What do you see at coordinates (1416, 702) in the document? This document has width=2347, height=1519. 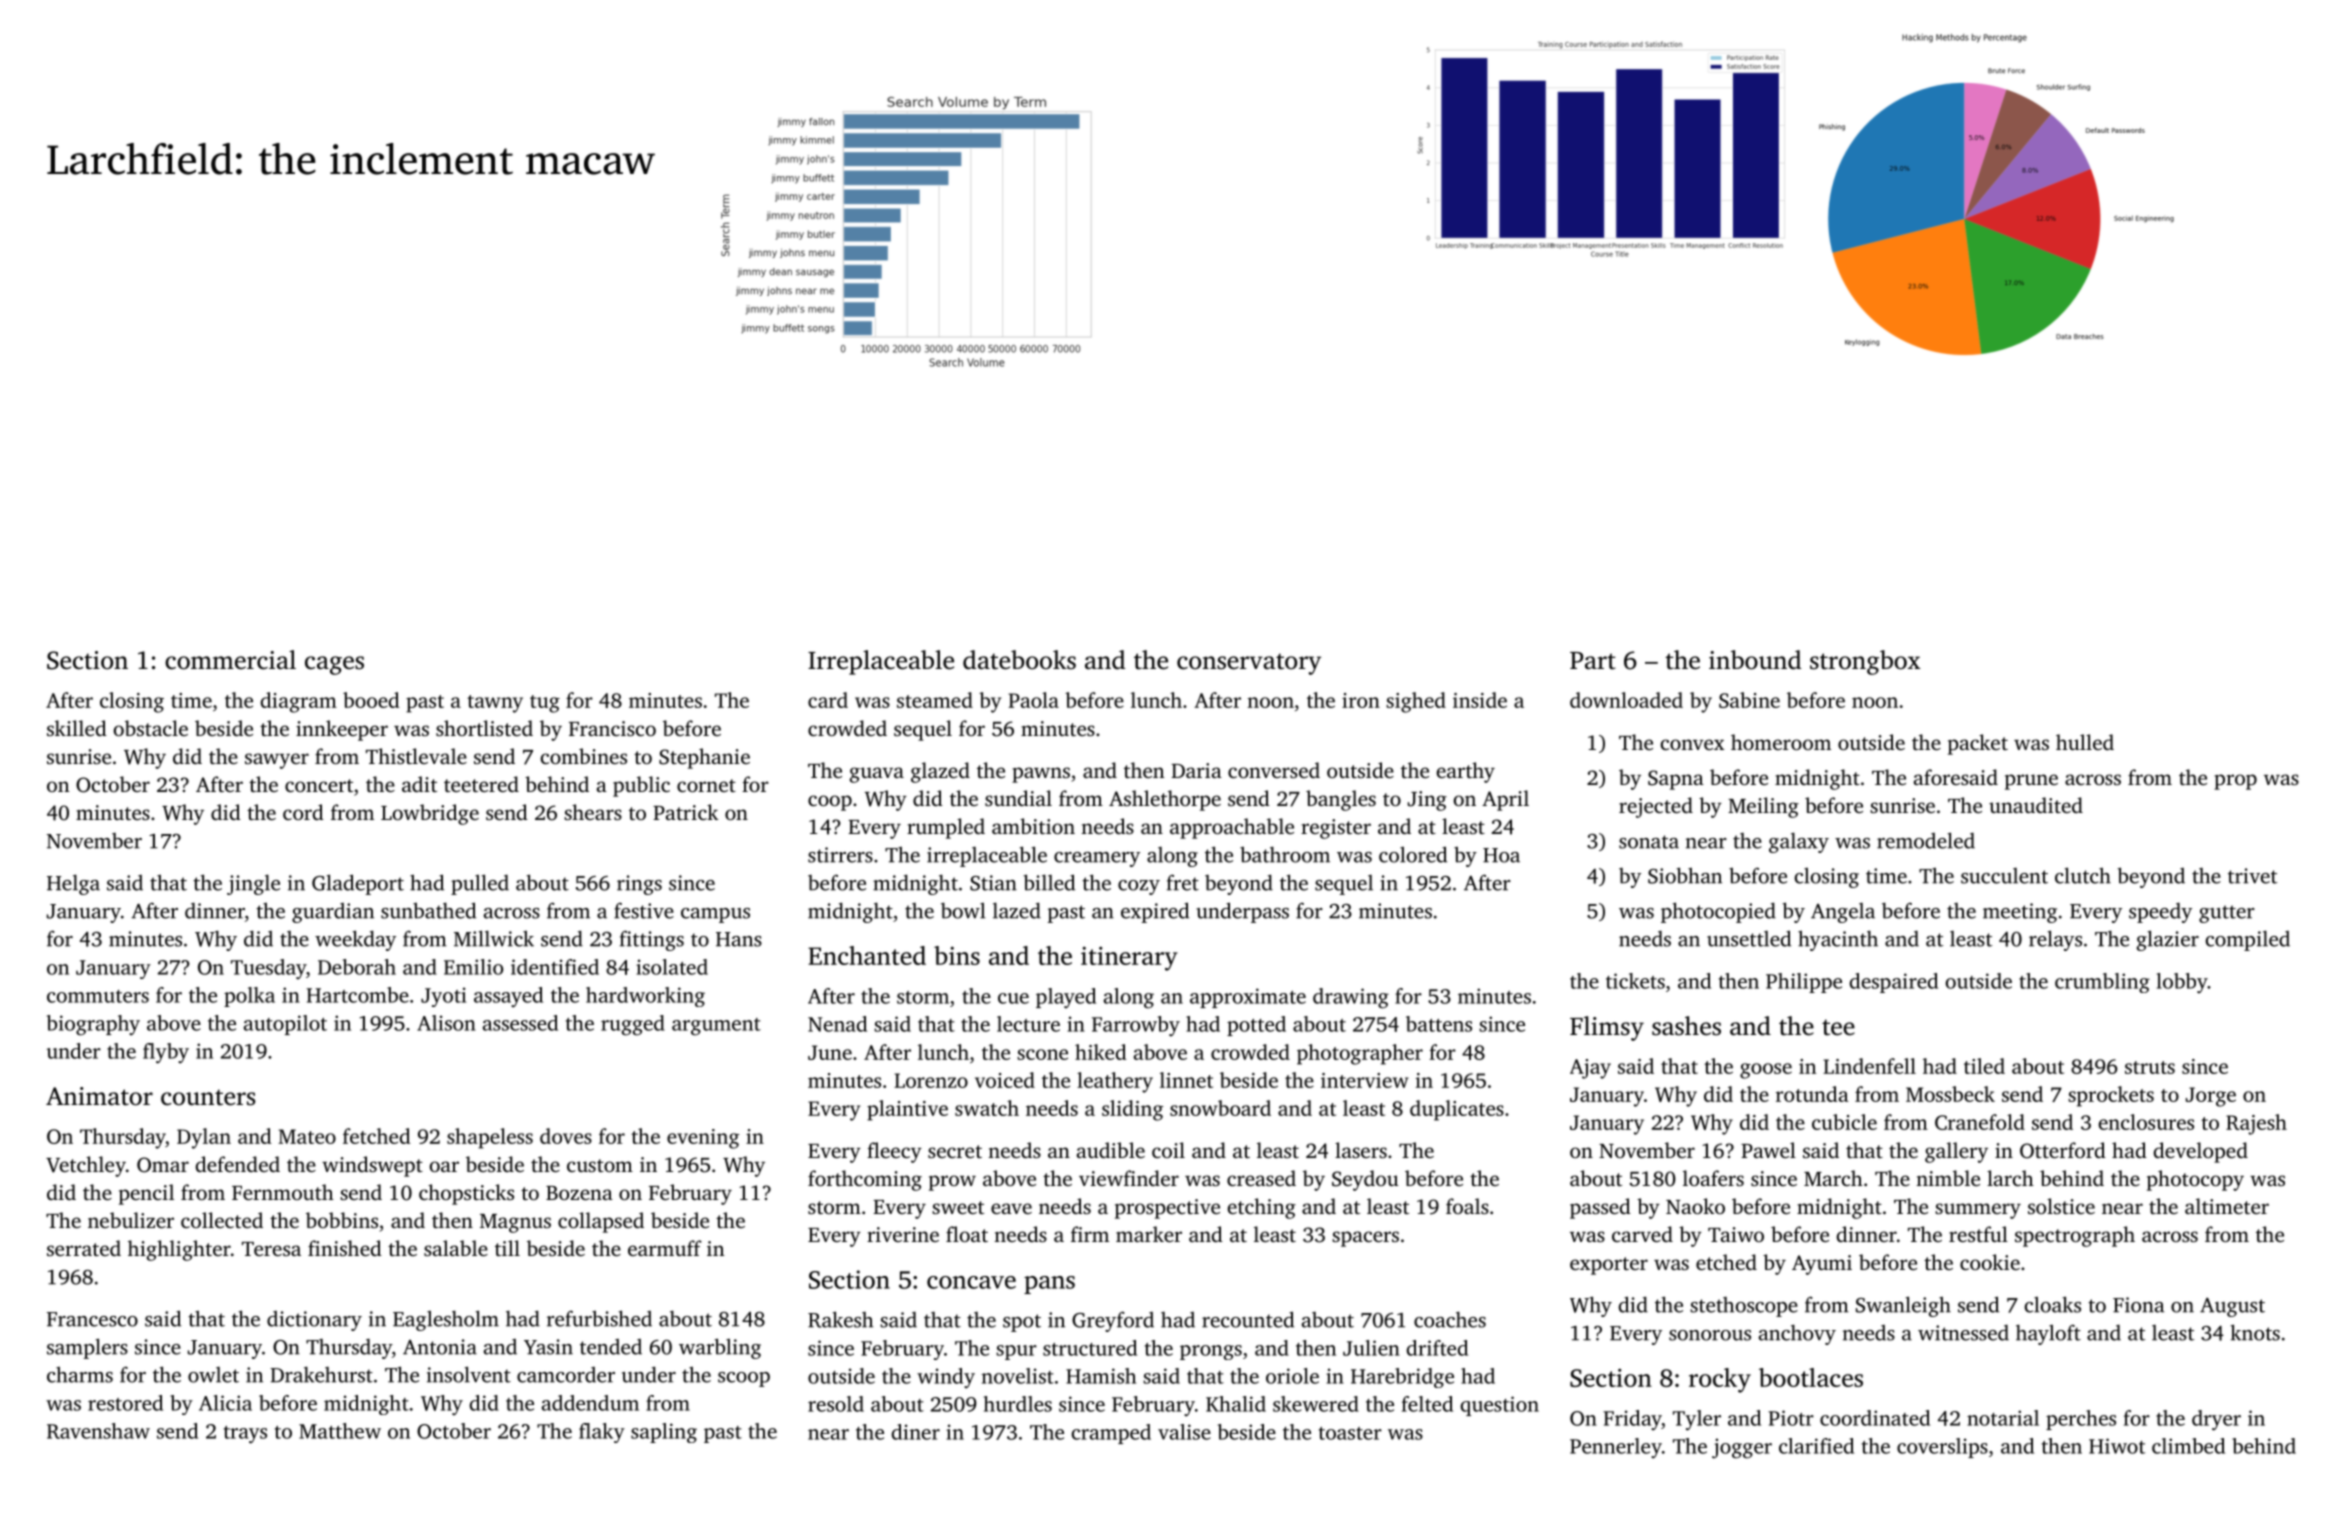 I see `sighed` at bounding box center [1416, 702].
